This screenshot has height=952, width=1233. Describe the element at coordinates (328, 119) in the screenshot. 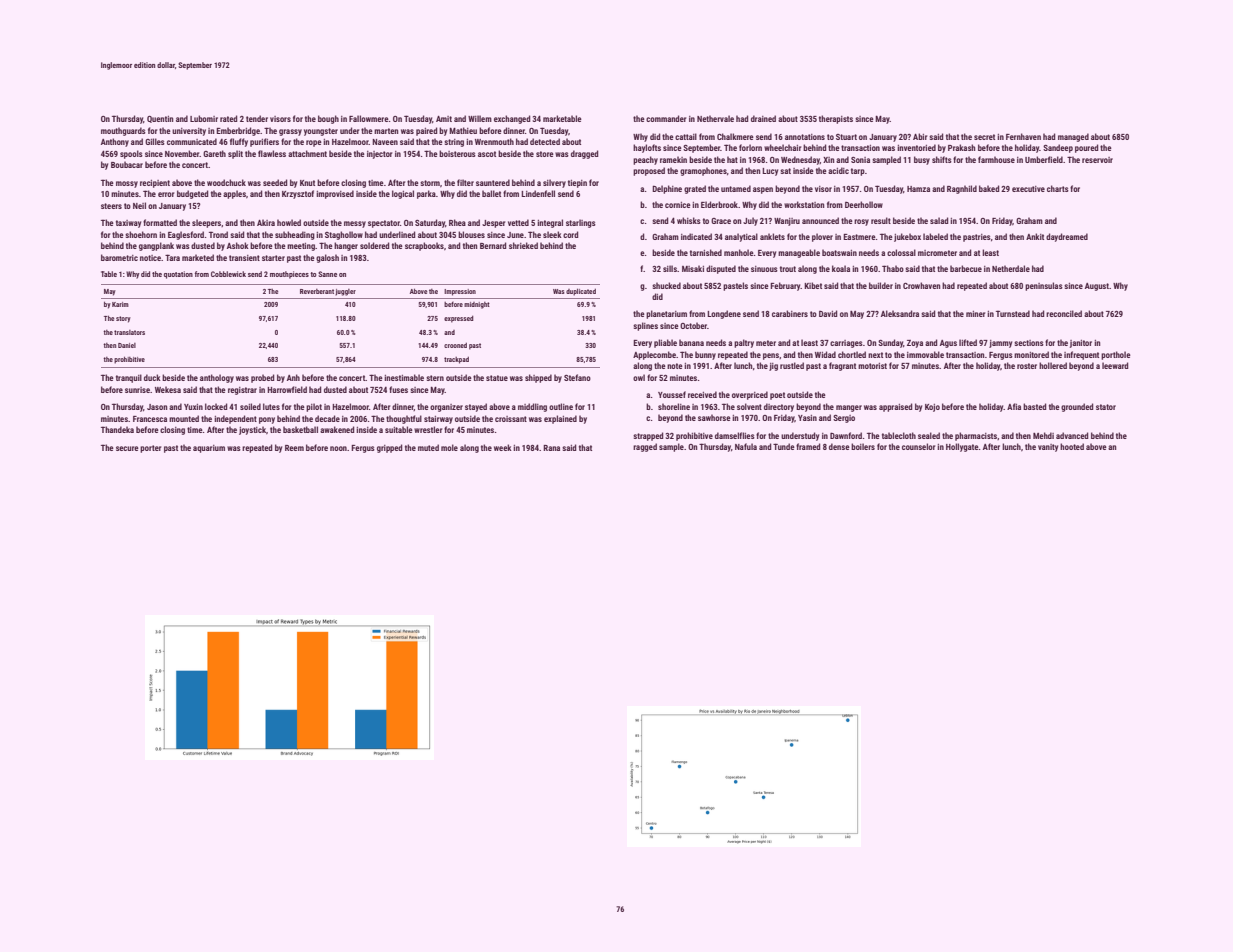

I see `bough` at that location.
